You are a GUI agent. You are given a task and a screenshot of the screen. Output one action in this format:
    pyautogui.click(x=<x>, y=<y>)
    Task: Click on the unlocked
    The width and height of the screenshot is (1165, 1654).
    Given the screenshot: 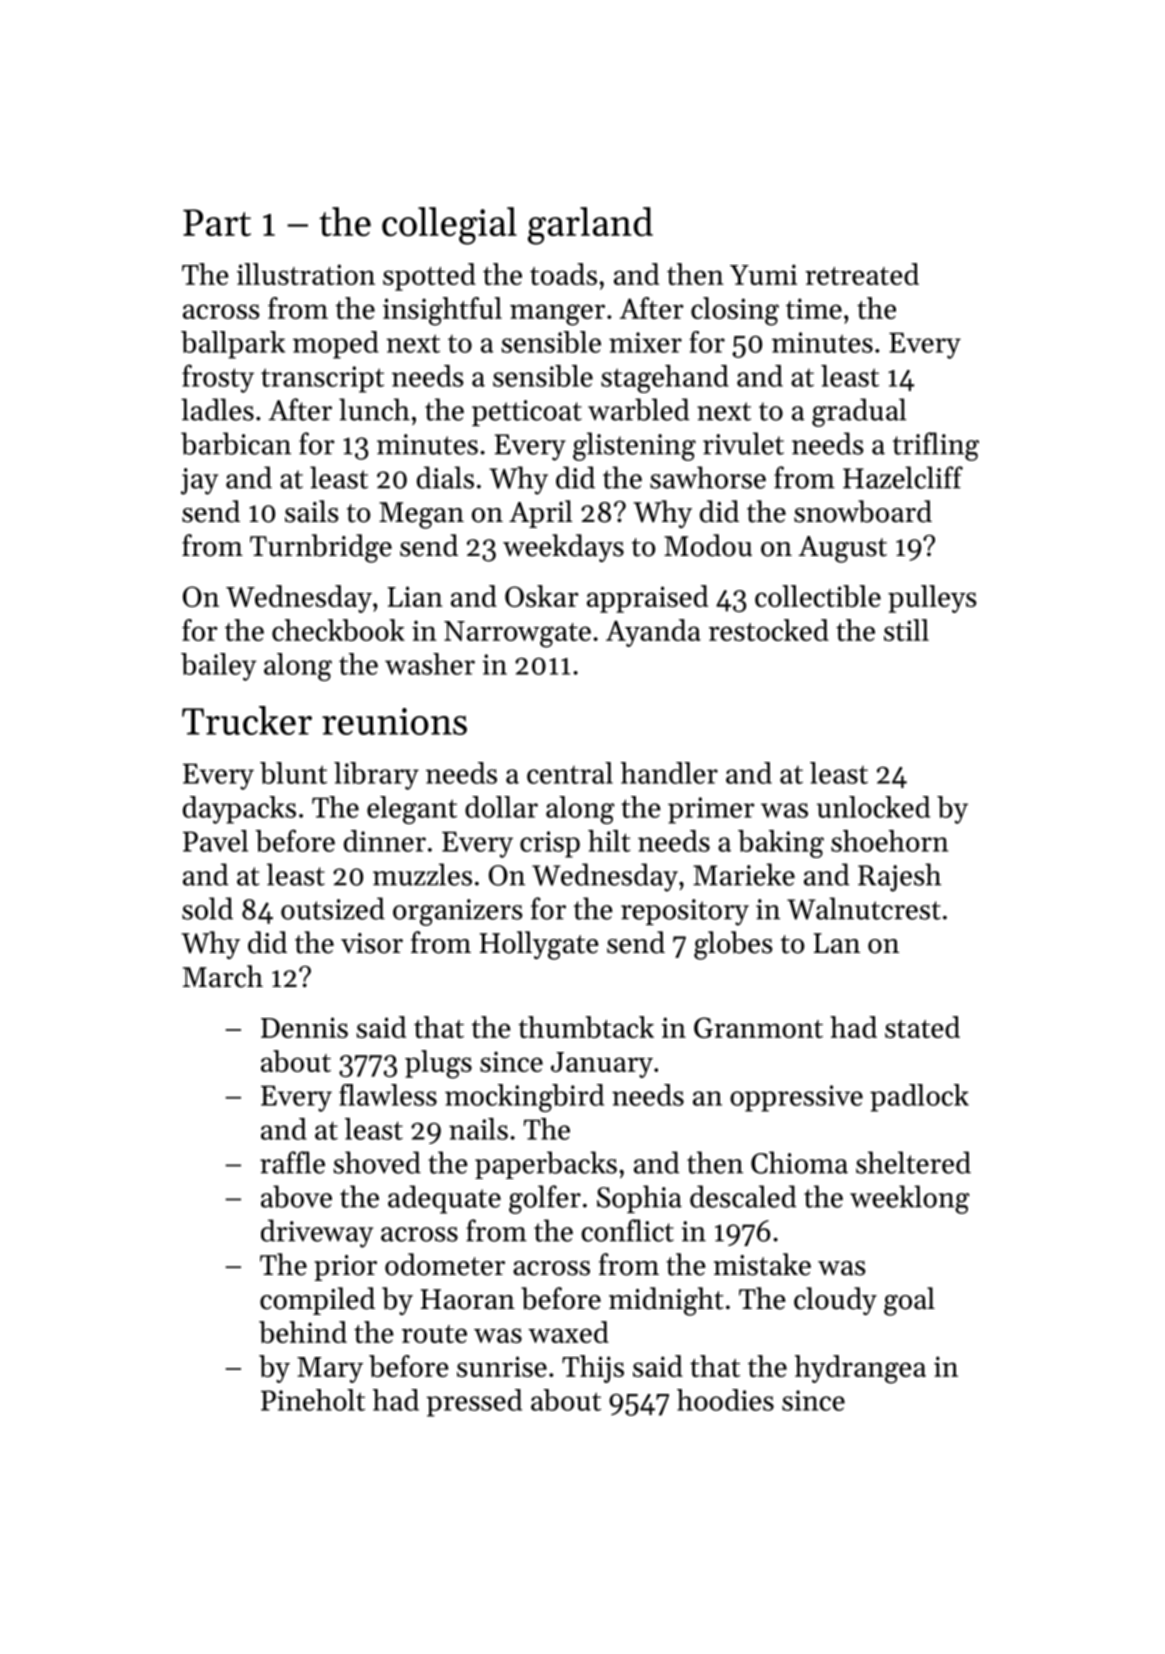 What is the action you would take?
    pyautogui.click(x=873, y=807)
